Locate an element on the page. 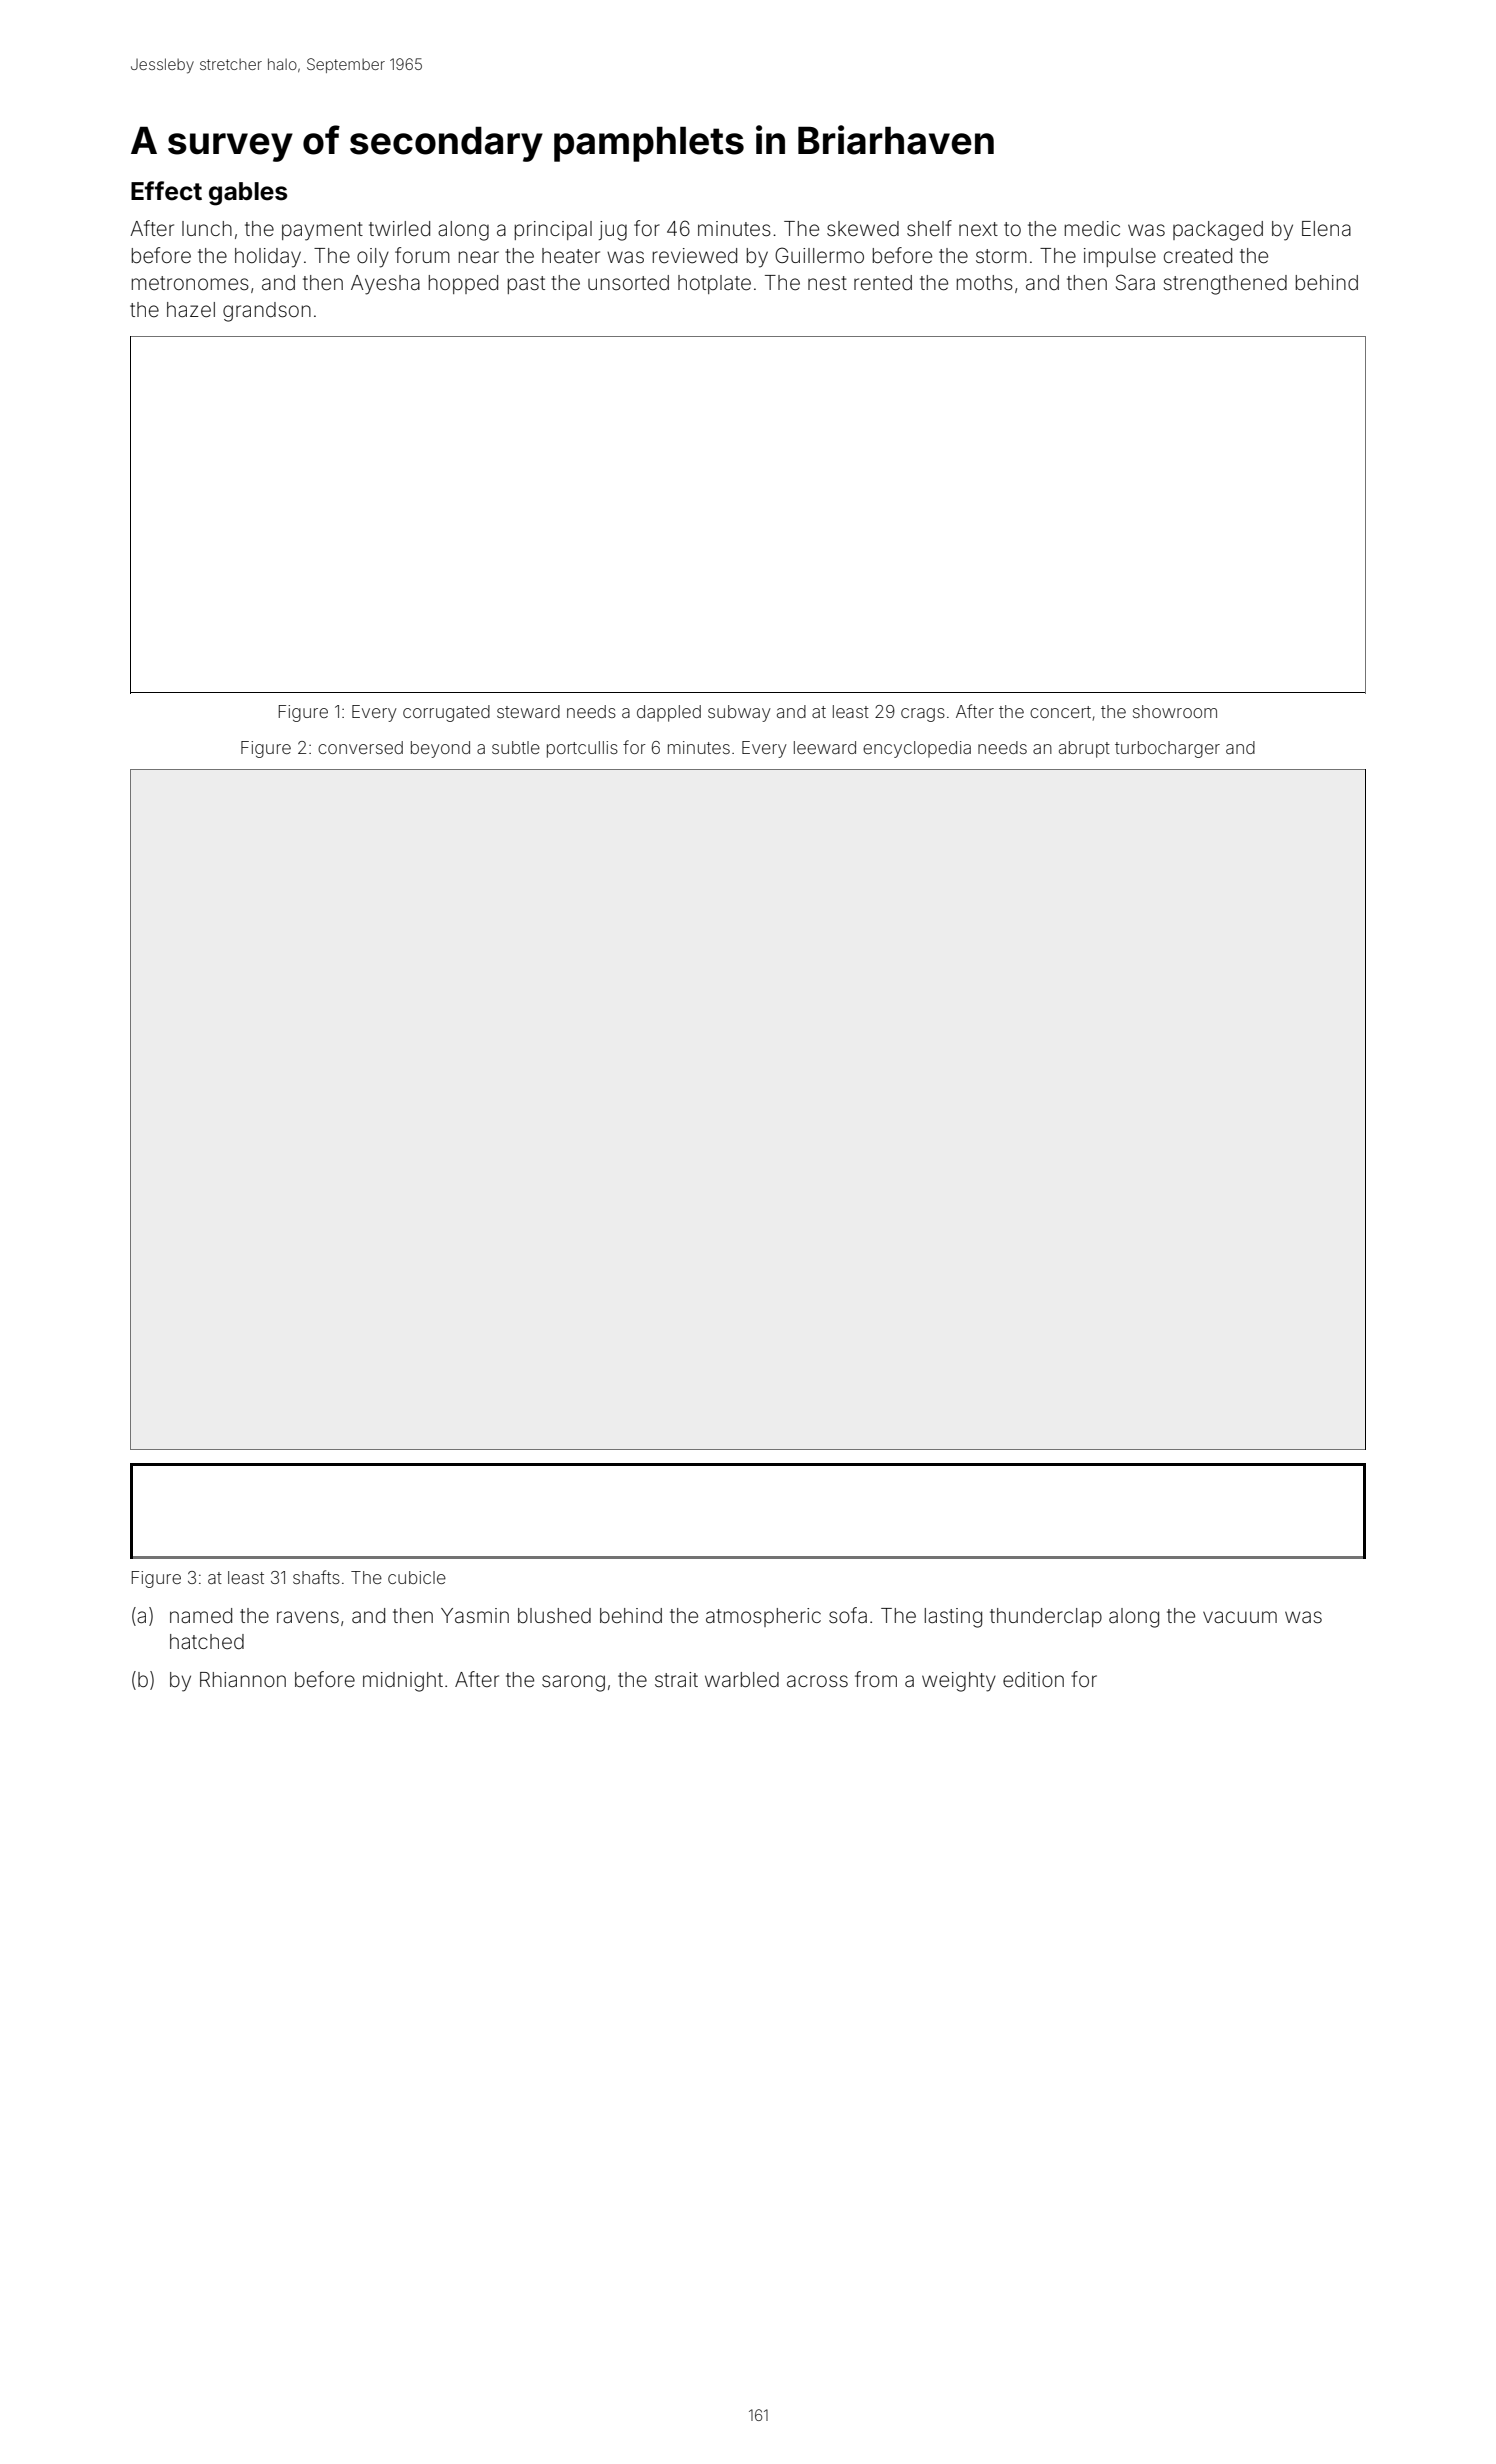  named is located at coordinates (201, 1615).
